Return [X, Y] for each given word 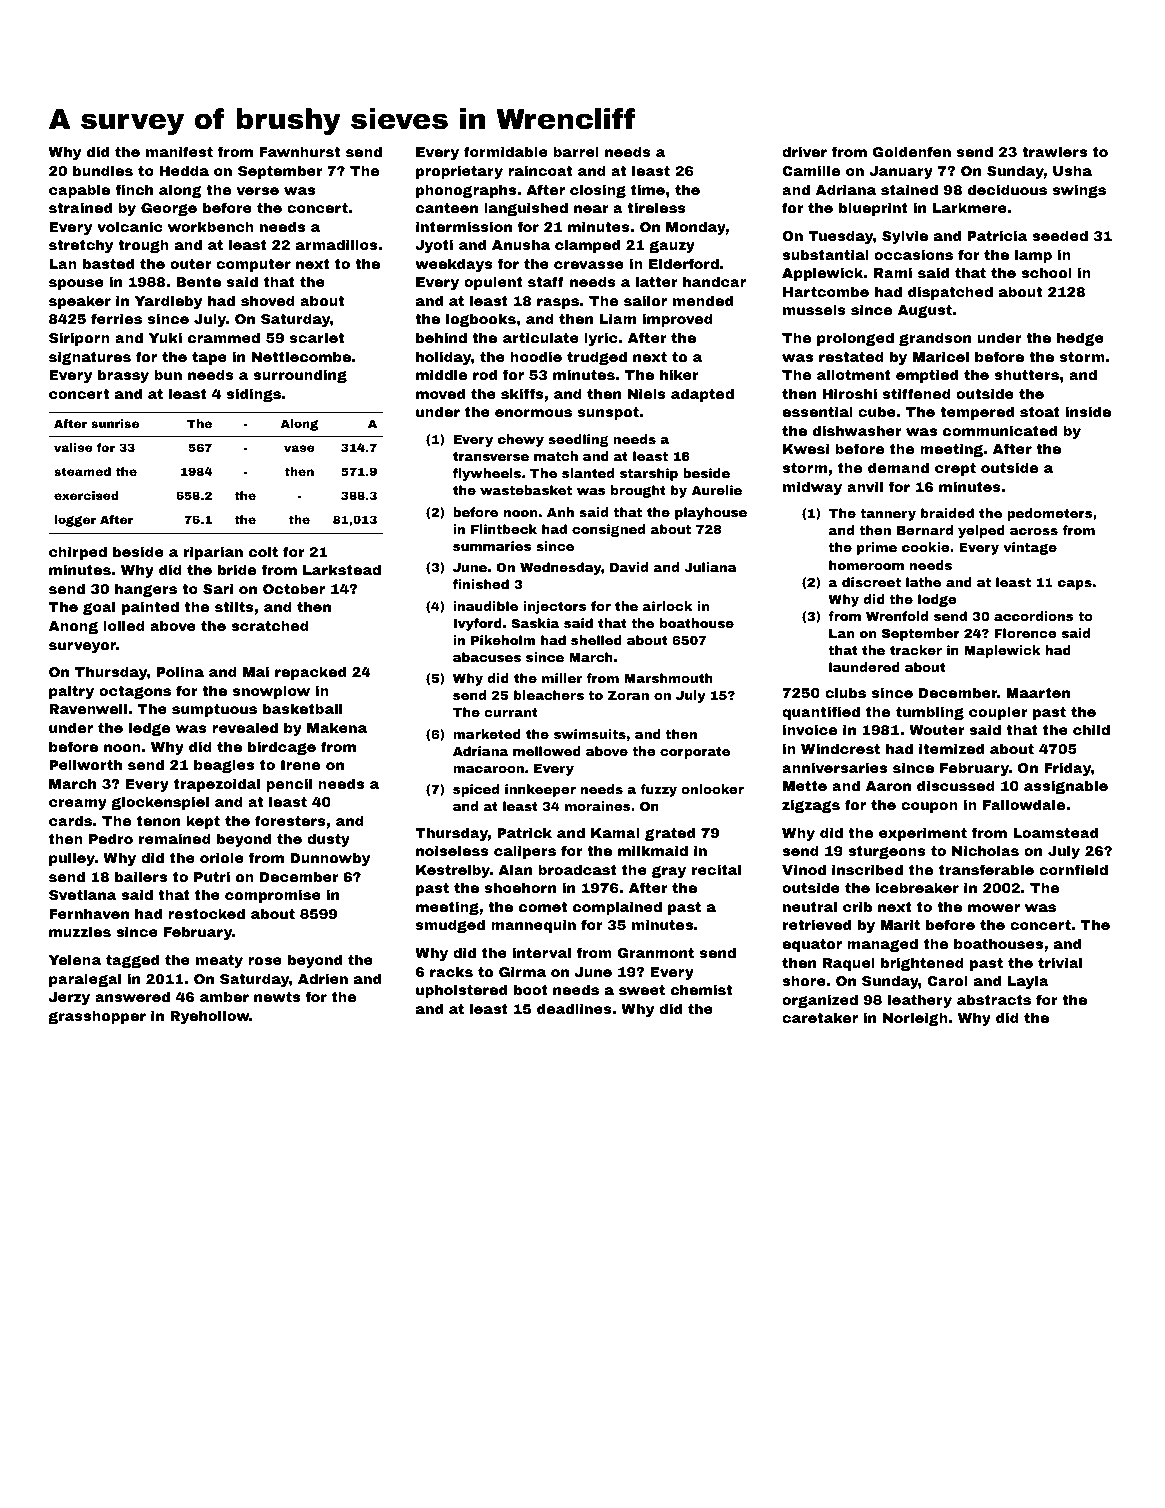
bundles [103, 170]
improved [677, 320]
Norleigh [915, 1019]
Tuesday [840, 237]
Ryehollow [210, 1017]
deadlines [574, 1008]
